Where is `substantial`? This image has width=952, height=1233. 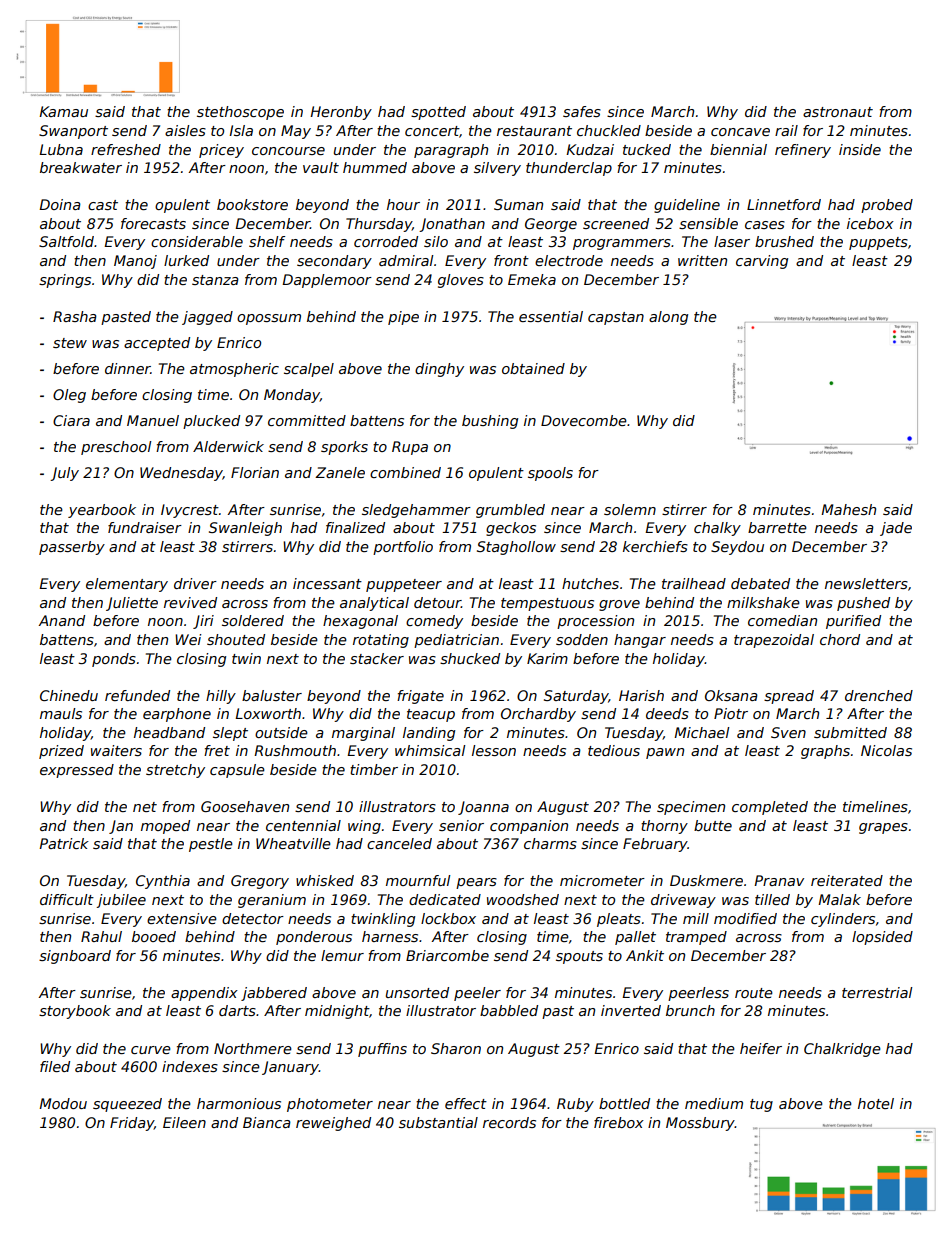
substantial is located at coordinates (438, 1122).
